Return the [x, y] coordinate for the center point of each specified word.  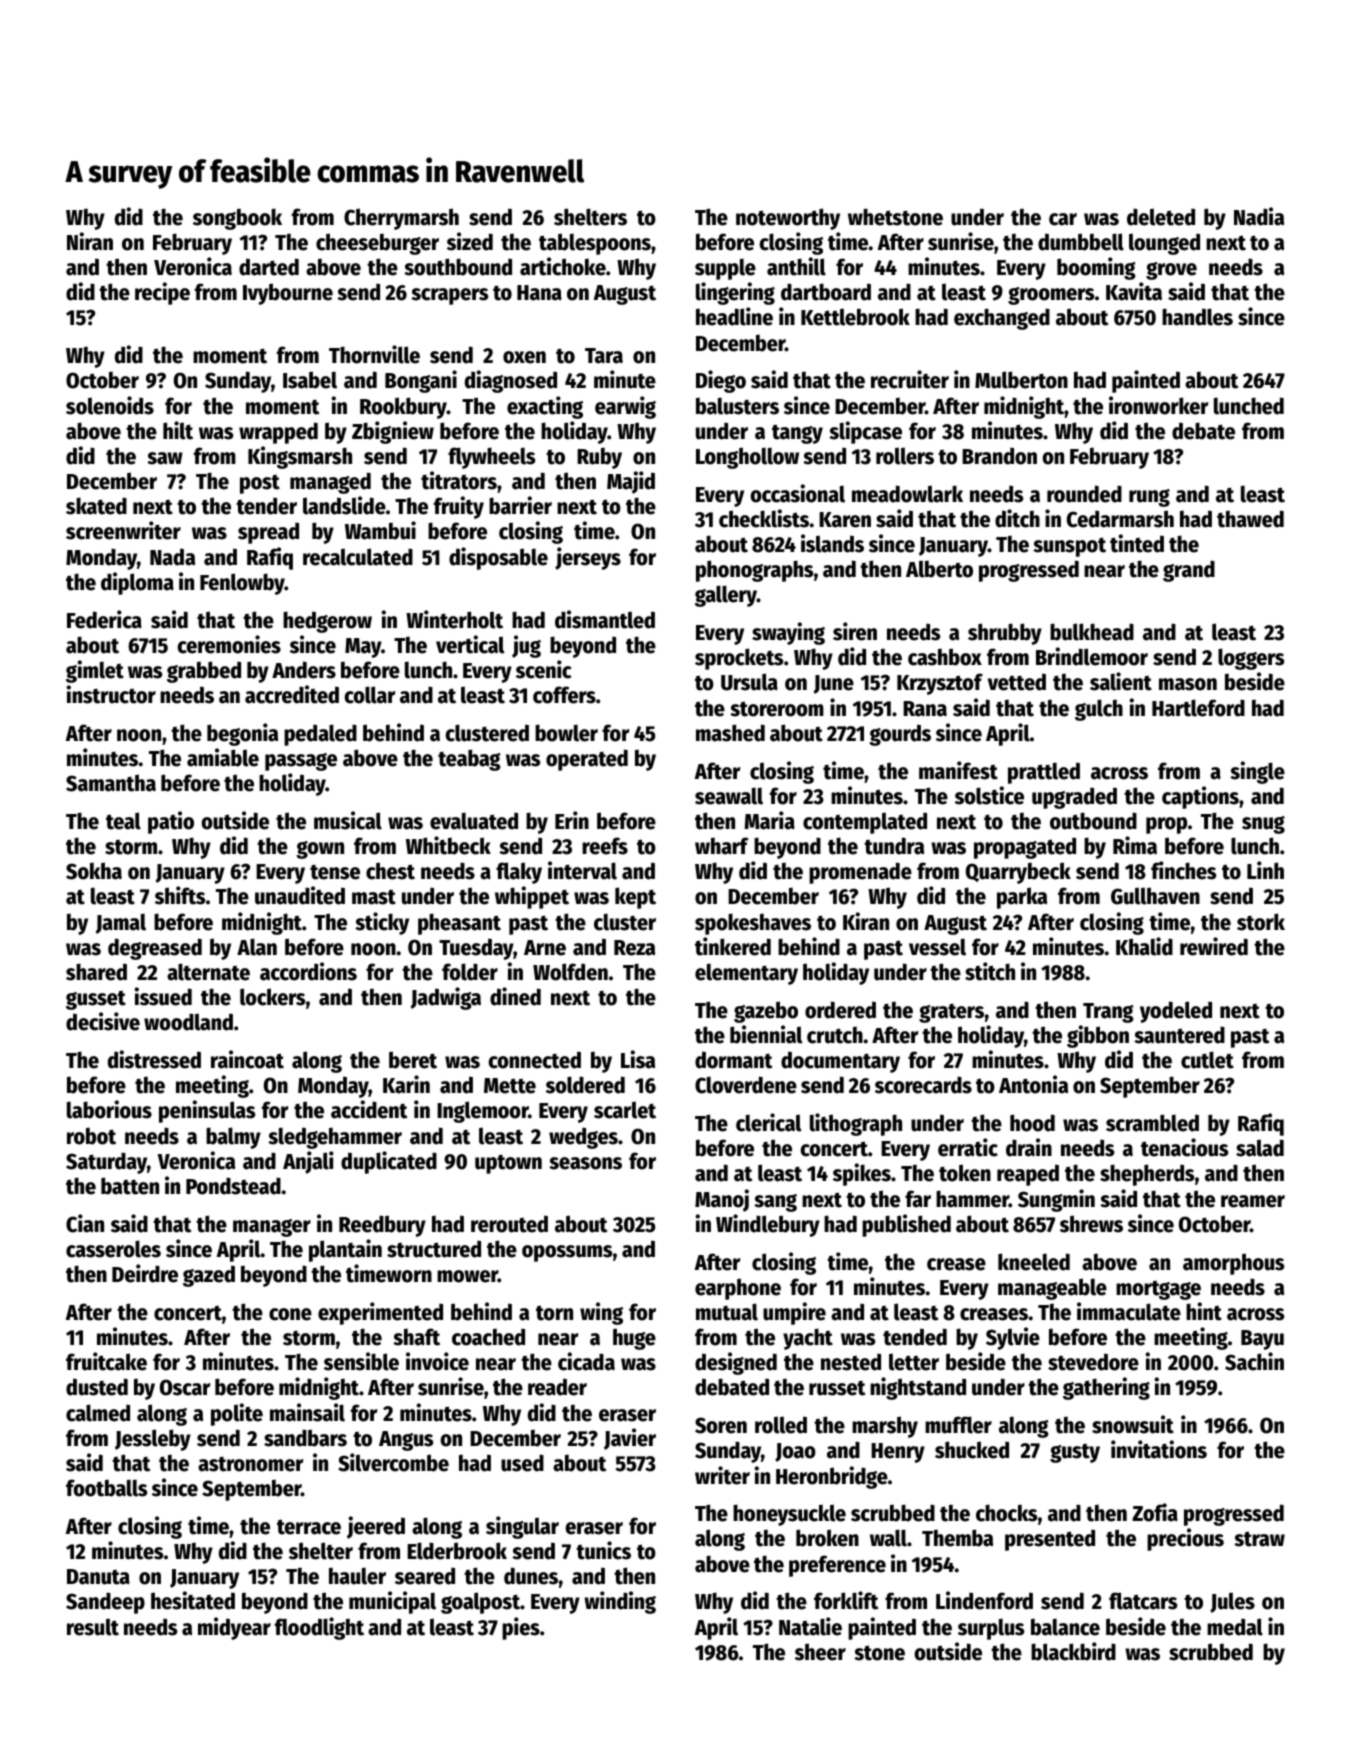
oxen [524, 357]
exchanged [1002, 319]
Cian [85, 1223]
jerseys [588, 558]
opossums [567, 1253]
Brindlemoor [1092, 656]
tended [915, 1337]
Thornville [374, 354]
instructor [111, 694]
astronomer [250, 1464]
